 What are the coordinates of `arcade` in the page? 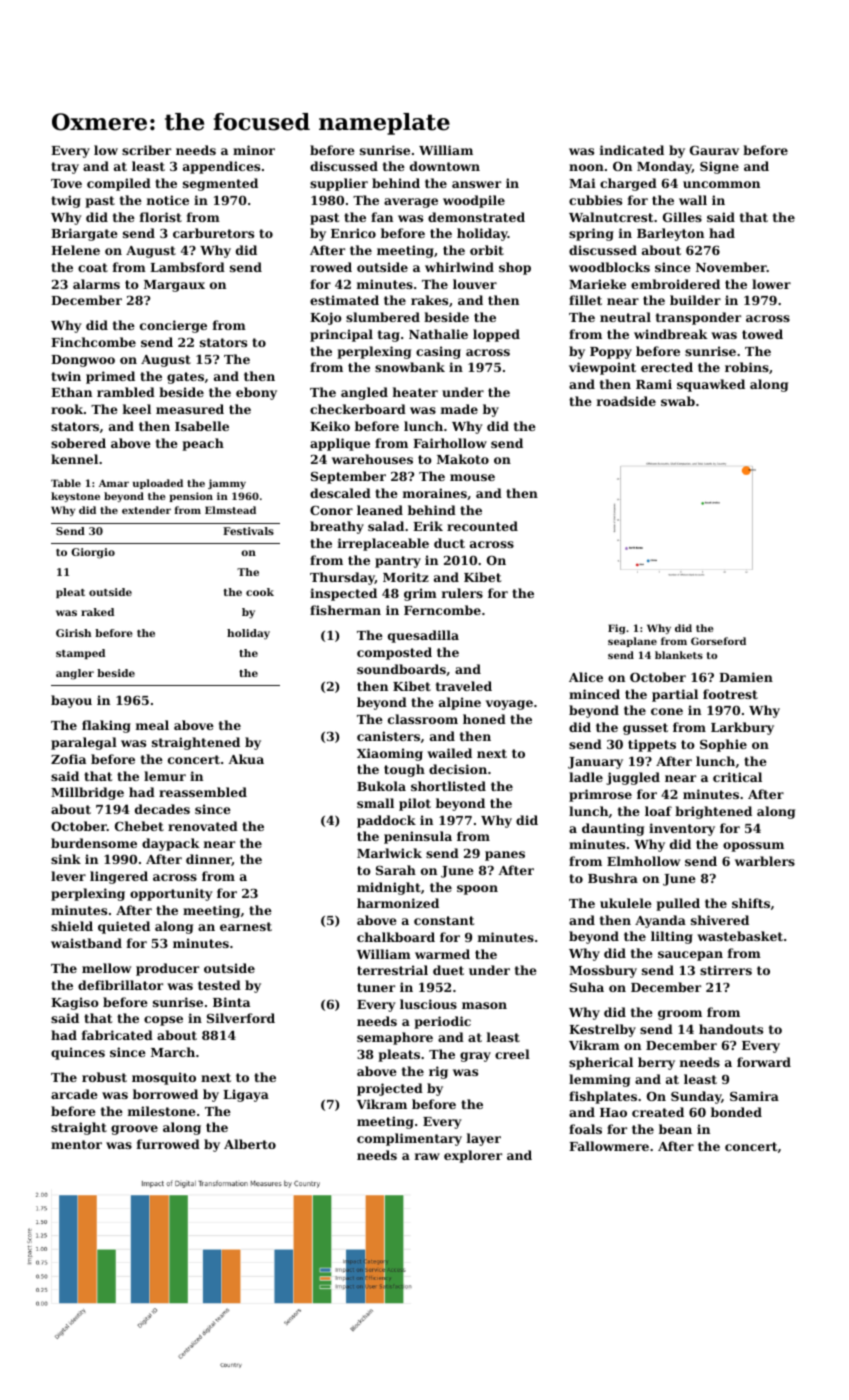 It's located at (74, 1094).
